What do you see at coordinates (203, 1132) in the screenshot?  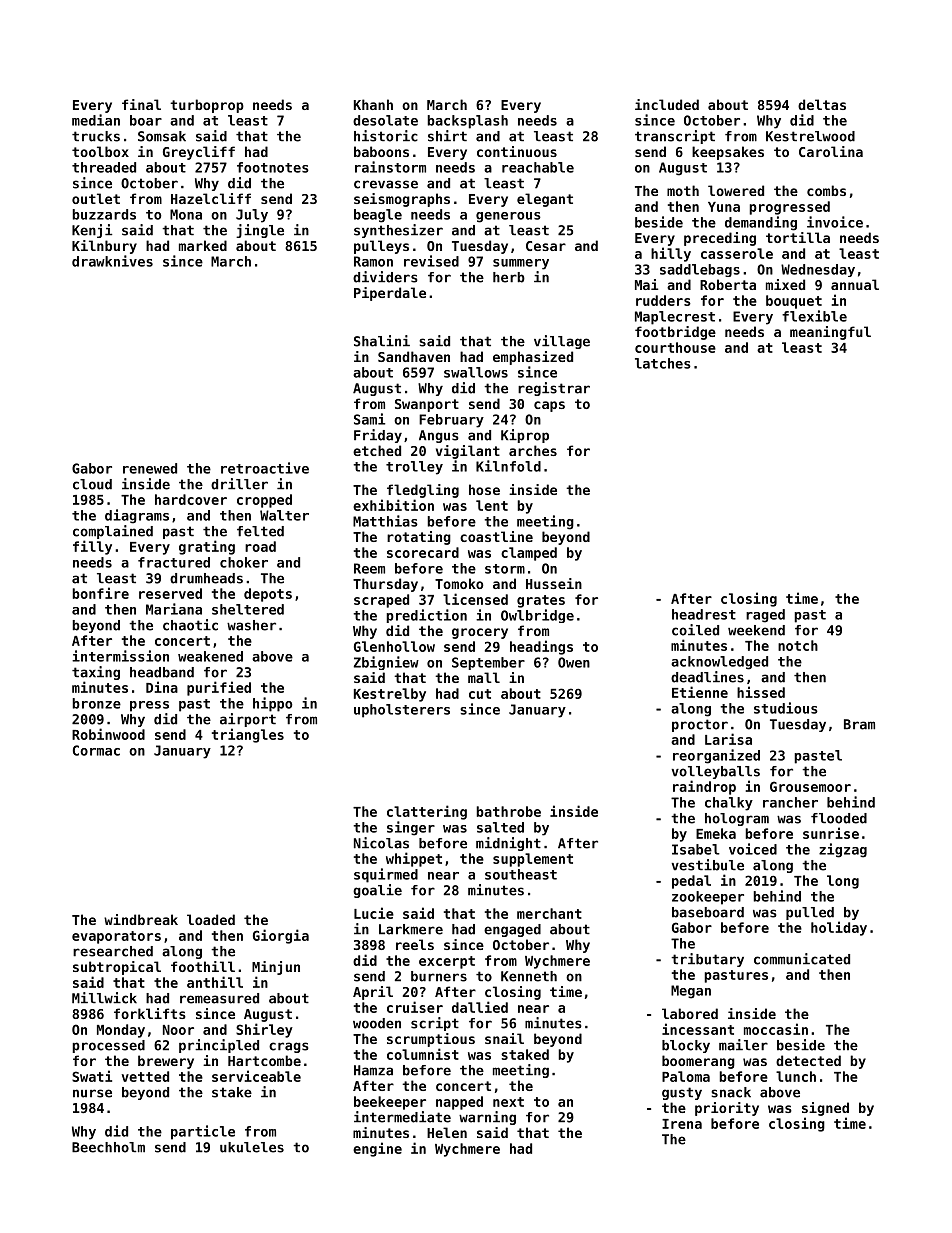 I see `particle` at bounding box center [203, 1132].
